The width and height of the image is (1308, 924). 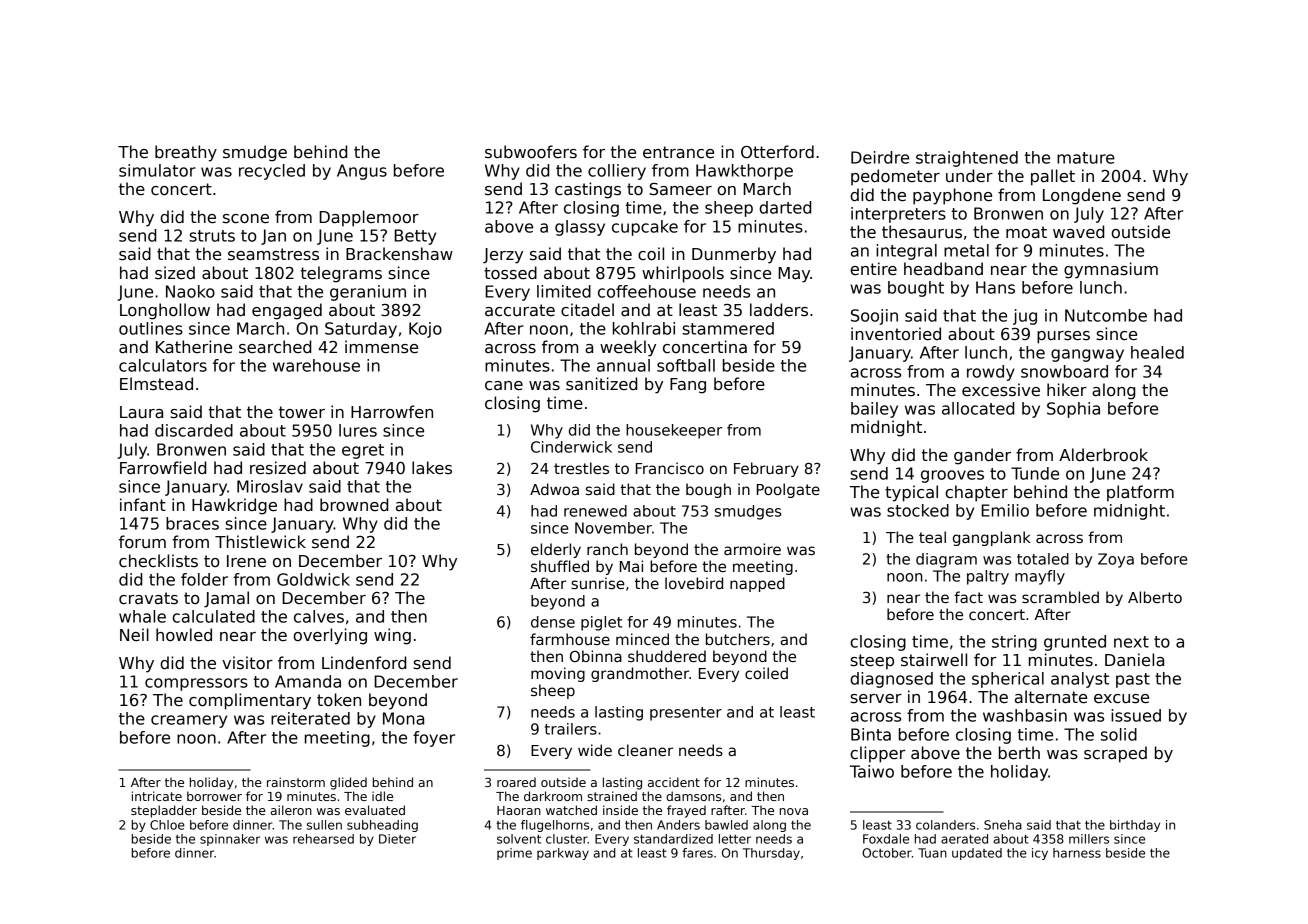 I want to click on accident, so click(x=674, y=782).
